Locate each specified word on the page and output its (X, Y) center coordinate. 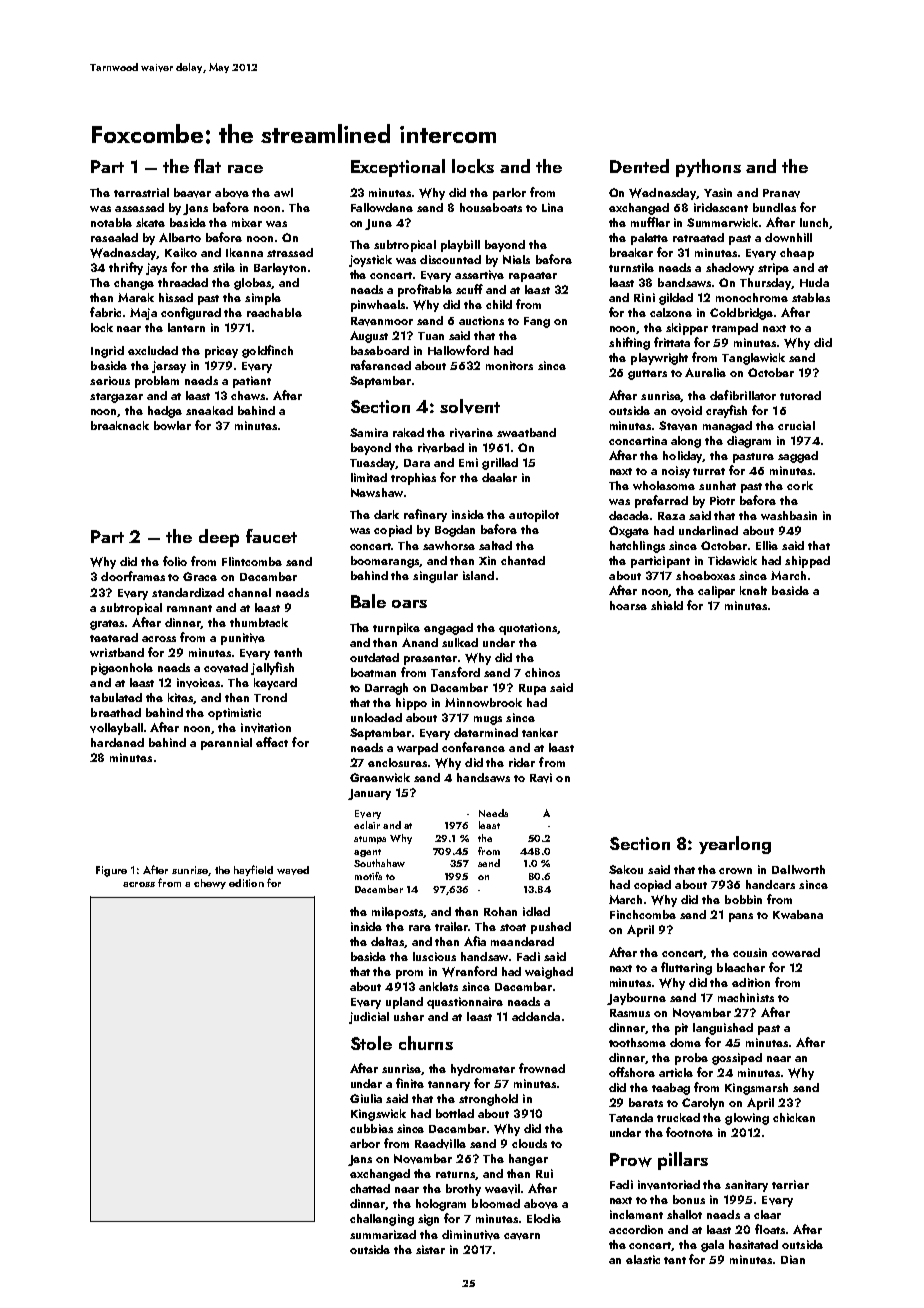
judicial (369, 1018)
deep (219, 538)
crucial (796, 425)
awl (283, 192)
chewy (210, 884)
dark (386, 514)
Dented (639, 166)
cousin (750, 952)
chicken (794, 1117)
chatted (370, 1188)
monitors (509, 365)
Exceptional (398, 168)
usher (409, 1016)
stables (811, 297)
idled (536, 911)
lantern (186, 327)
